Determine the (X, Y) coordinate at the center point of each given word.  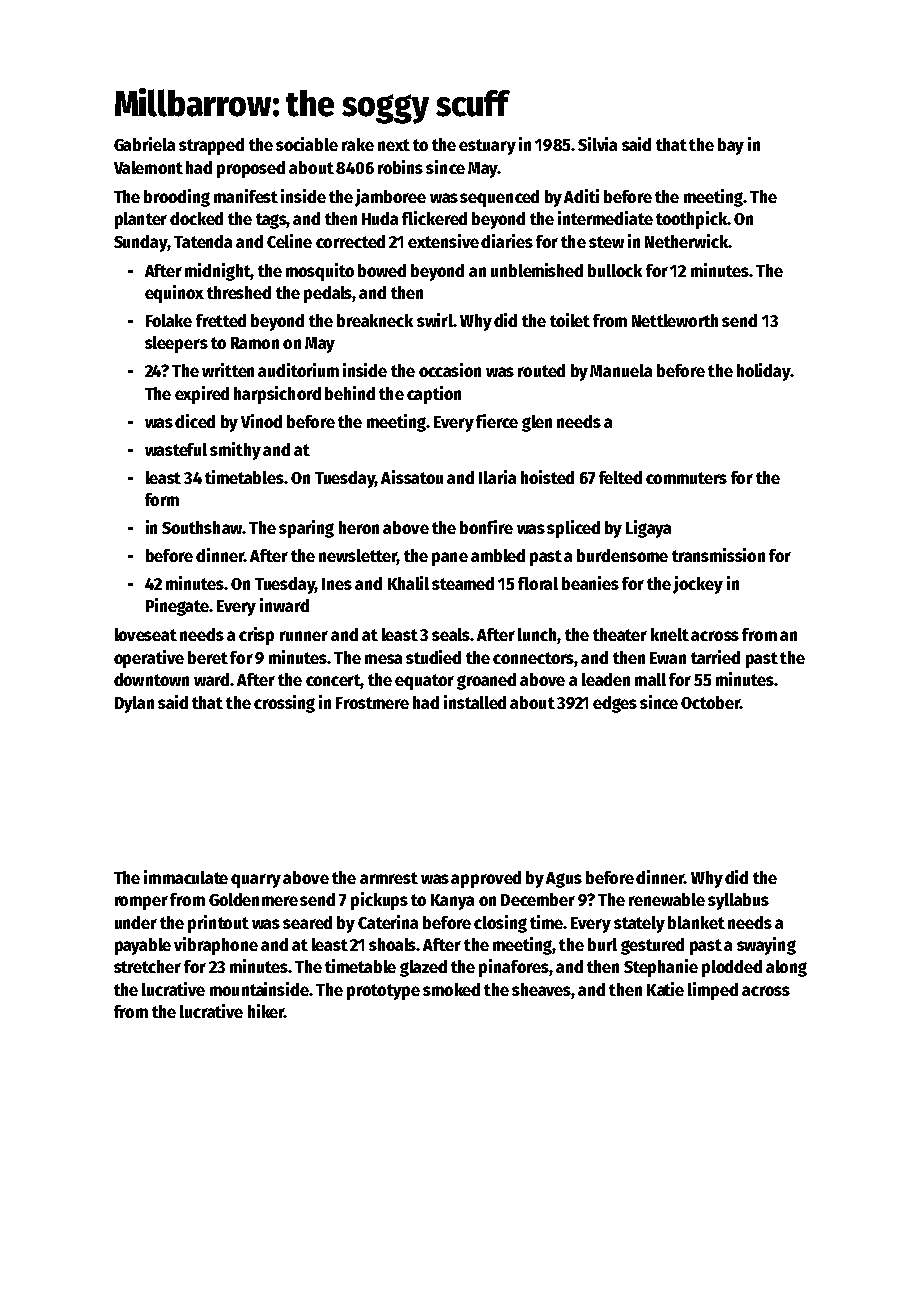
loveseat (146, 634)
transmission (718, 555)
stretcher (147, 966)
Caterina (388, 922)
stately (639, 924)
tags (271, 221)
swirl (435, 320)
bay (731, 146)
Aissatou (412, 477)
